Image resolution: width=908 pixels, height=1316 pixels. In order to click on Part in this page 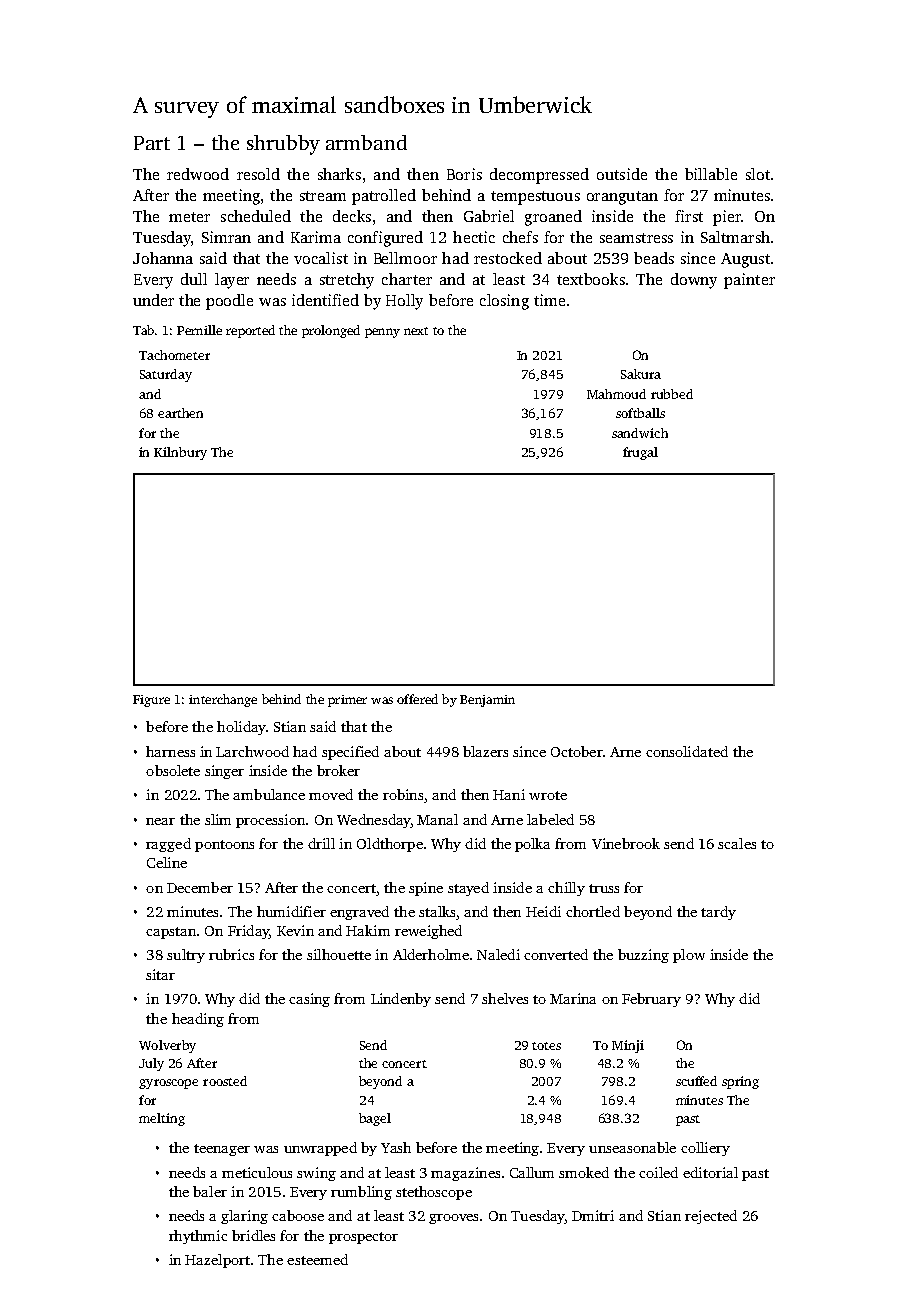, I will do `click(152, 143)`.
